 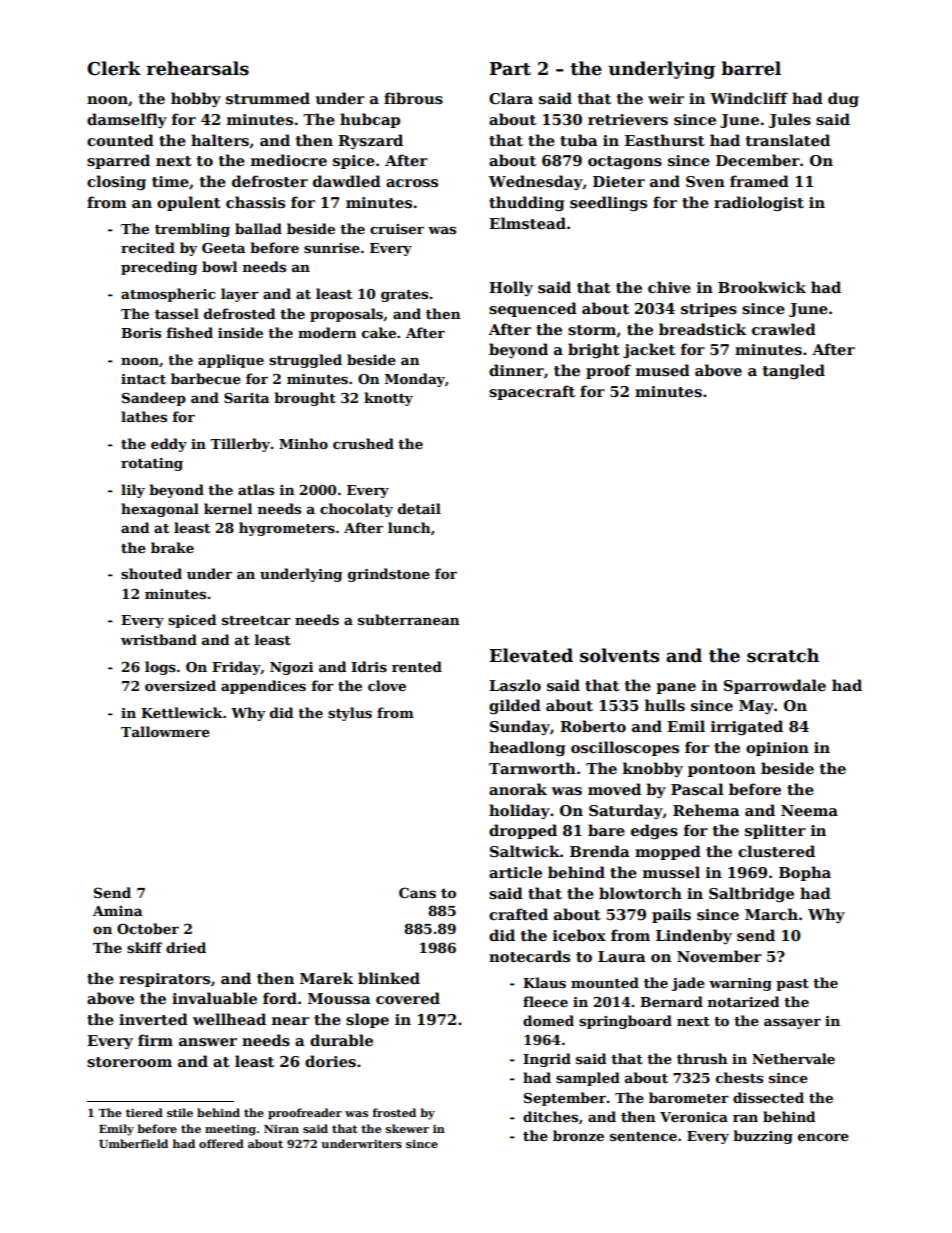 What do you see at coordinates (518, 789) in the page?
I see `anorak` at bounding box center [518, 789].
